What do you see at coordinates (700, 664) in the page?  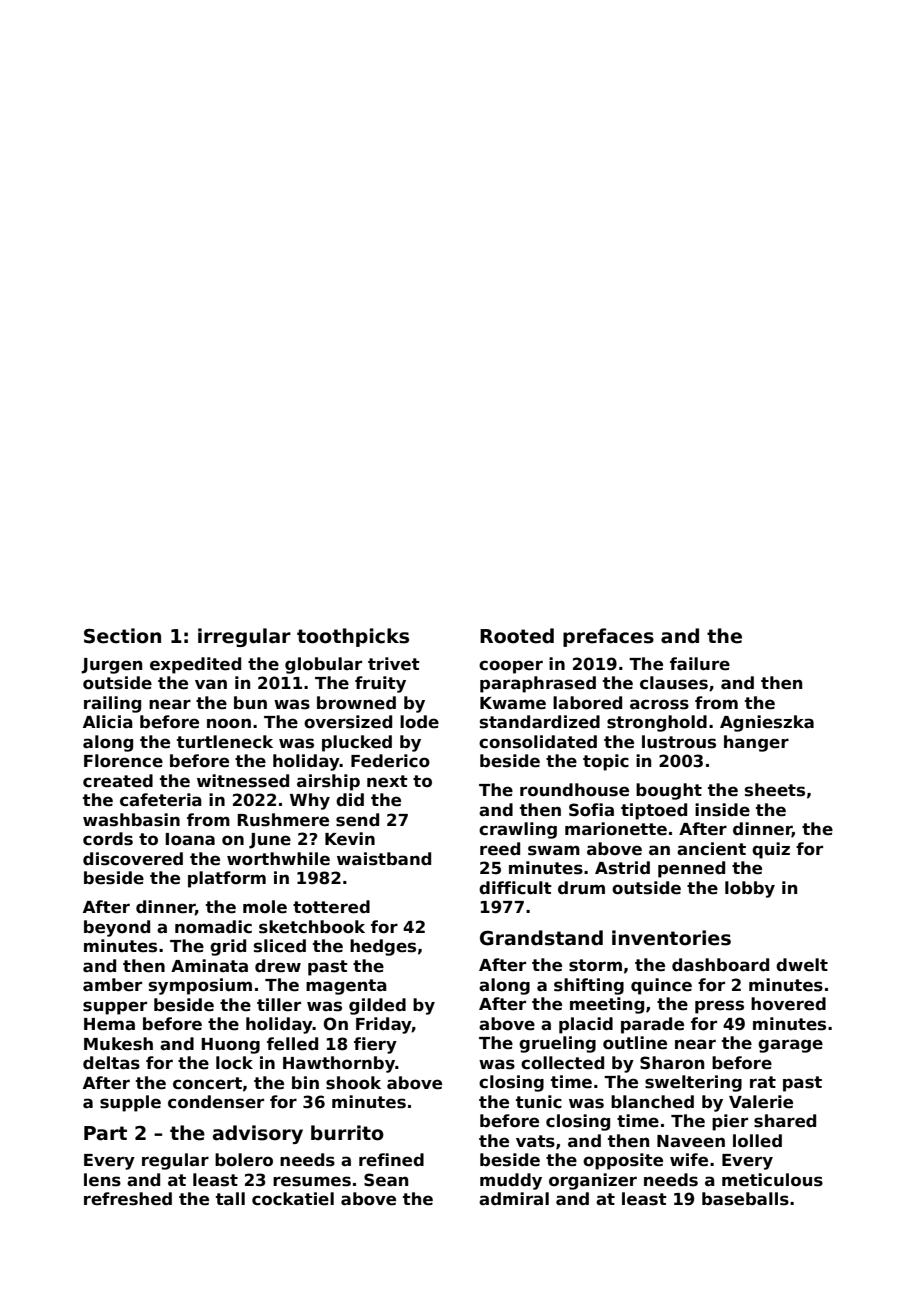 I see `failure` at bounding box center [700, 664].
